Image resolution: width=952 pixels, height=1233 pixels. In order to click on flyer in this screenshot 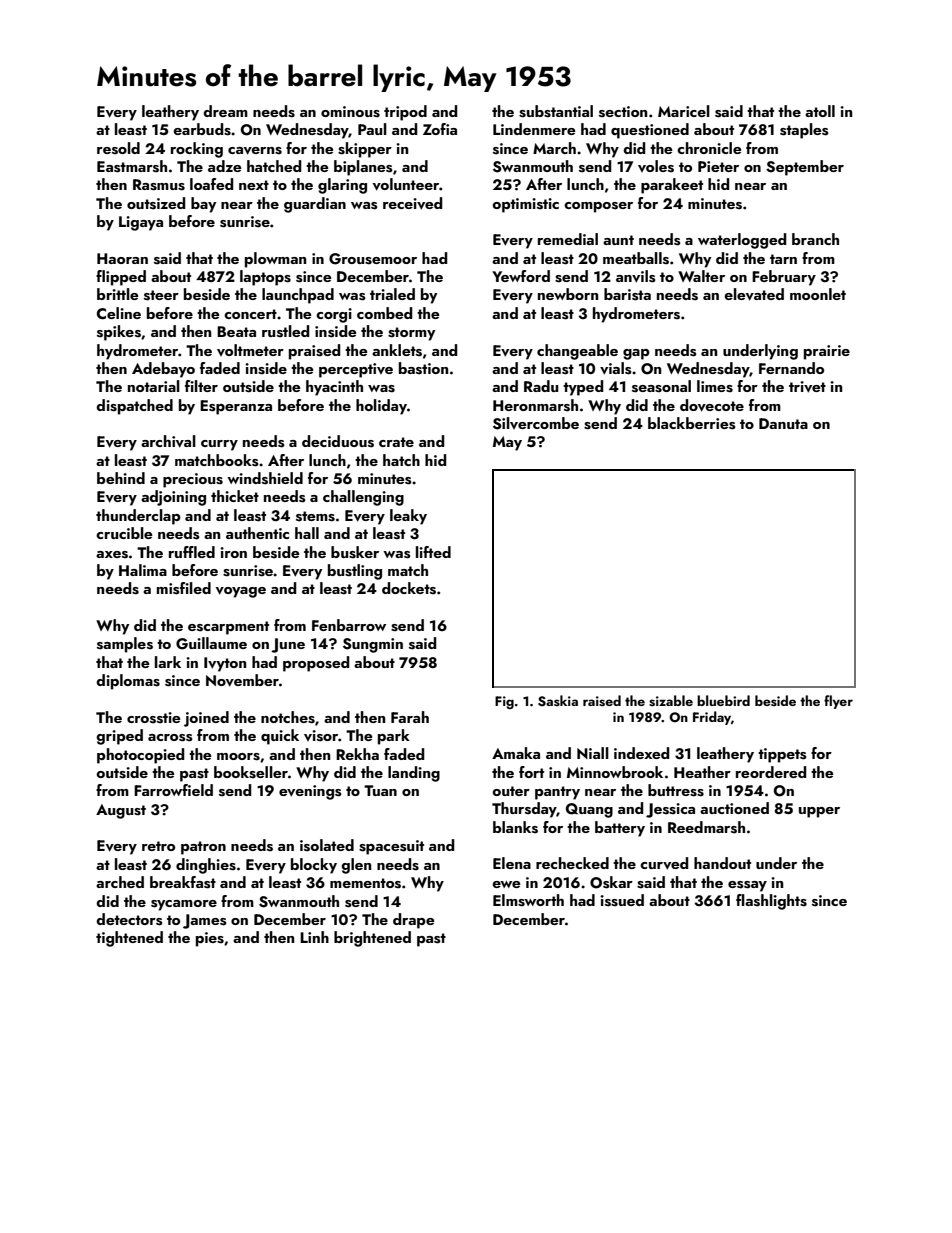, I will do `click(838, 702)`.
